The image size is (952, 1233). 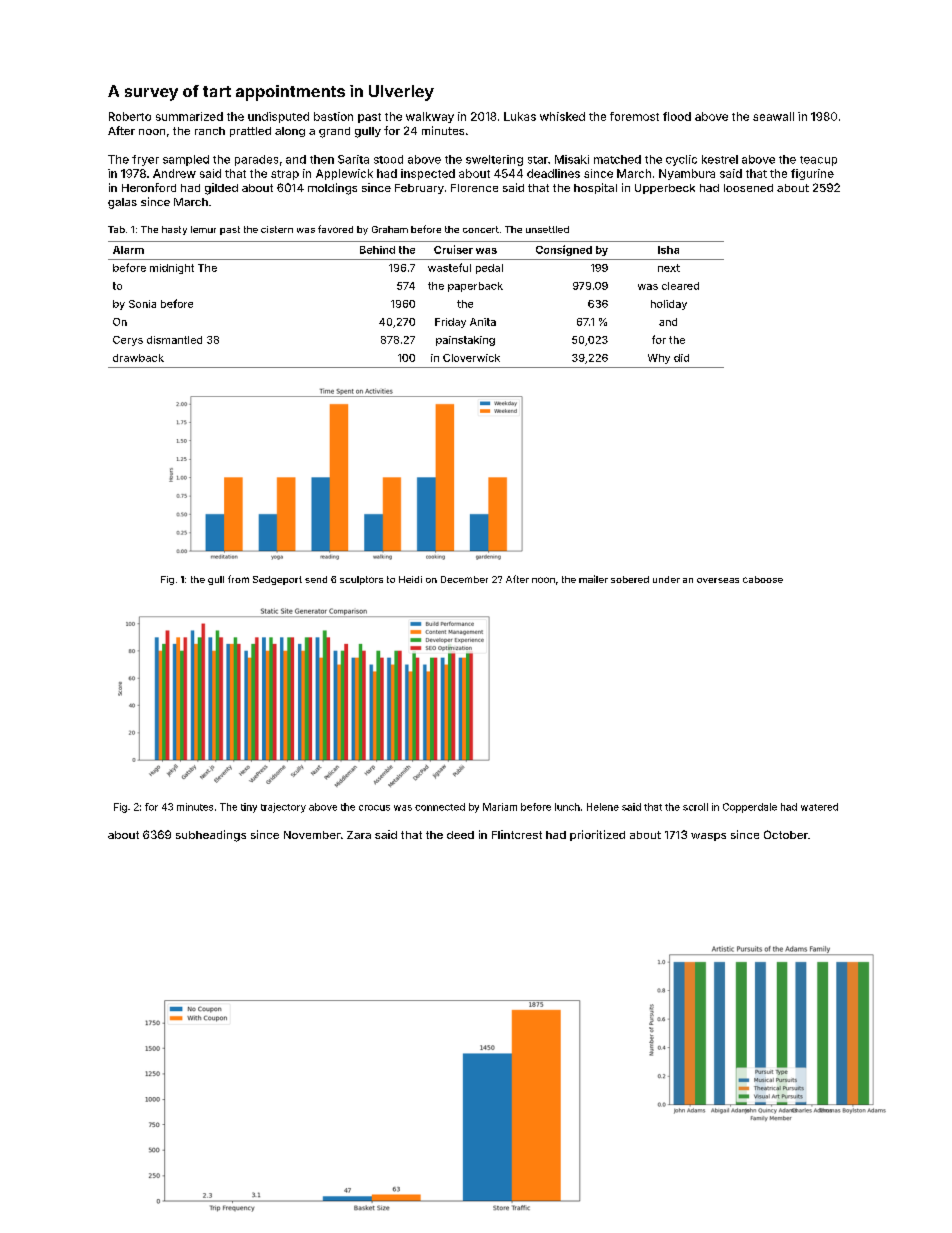 I want to click on seawall, so click(x=773, y=116).
